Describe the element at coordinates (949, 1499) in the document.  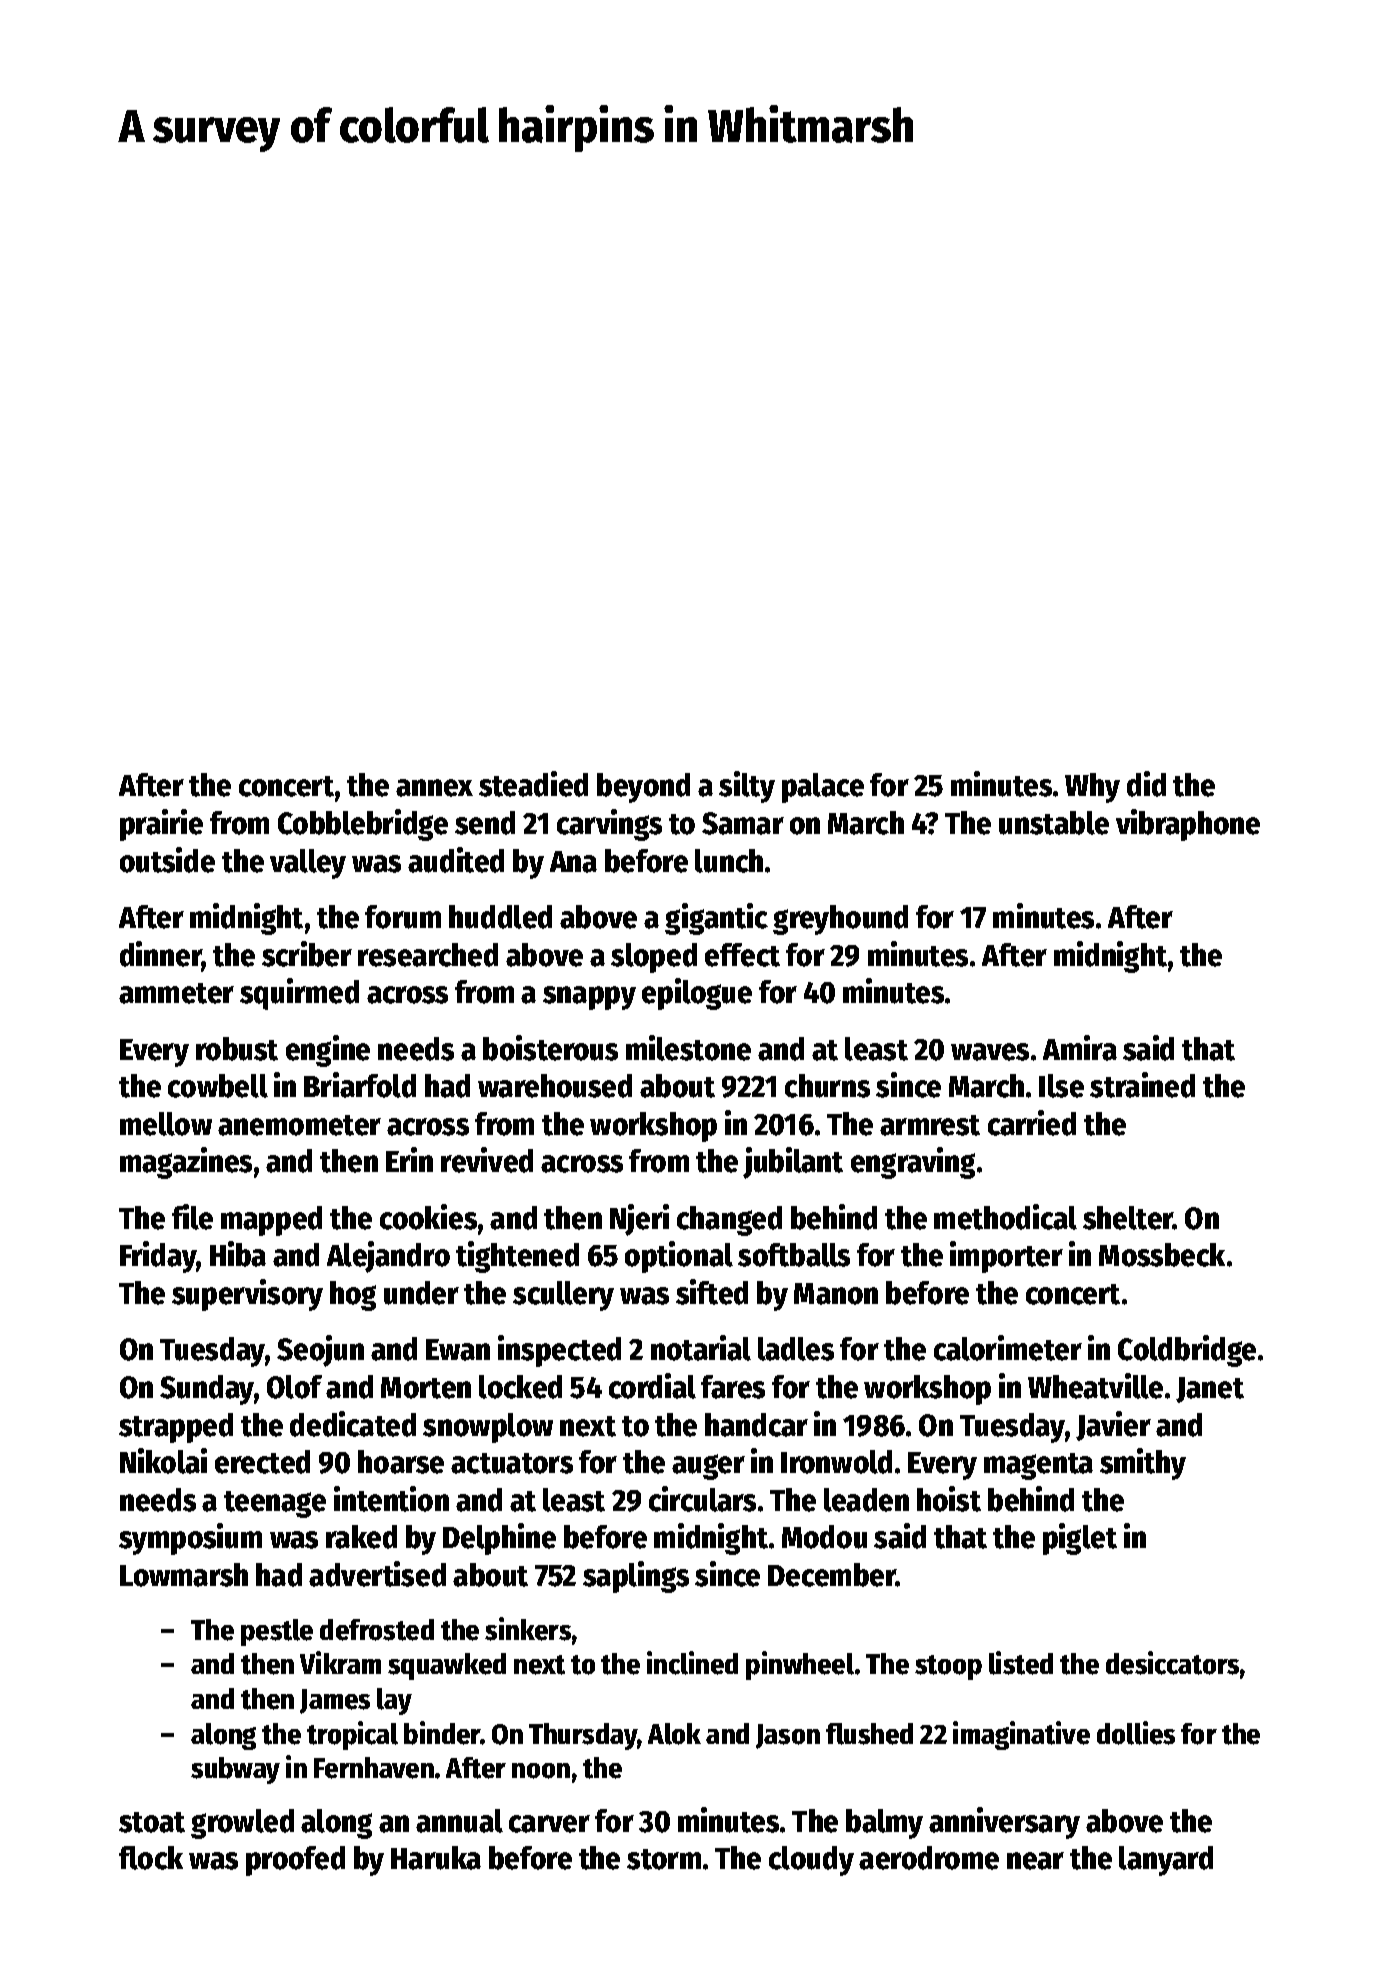
I see `hoist` at that location.
